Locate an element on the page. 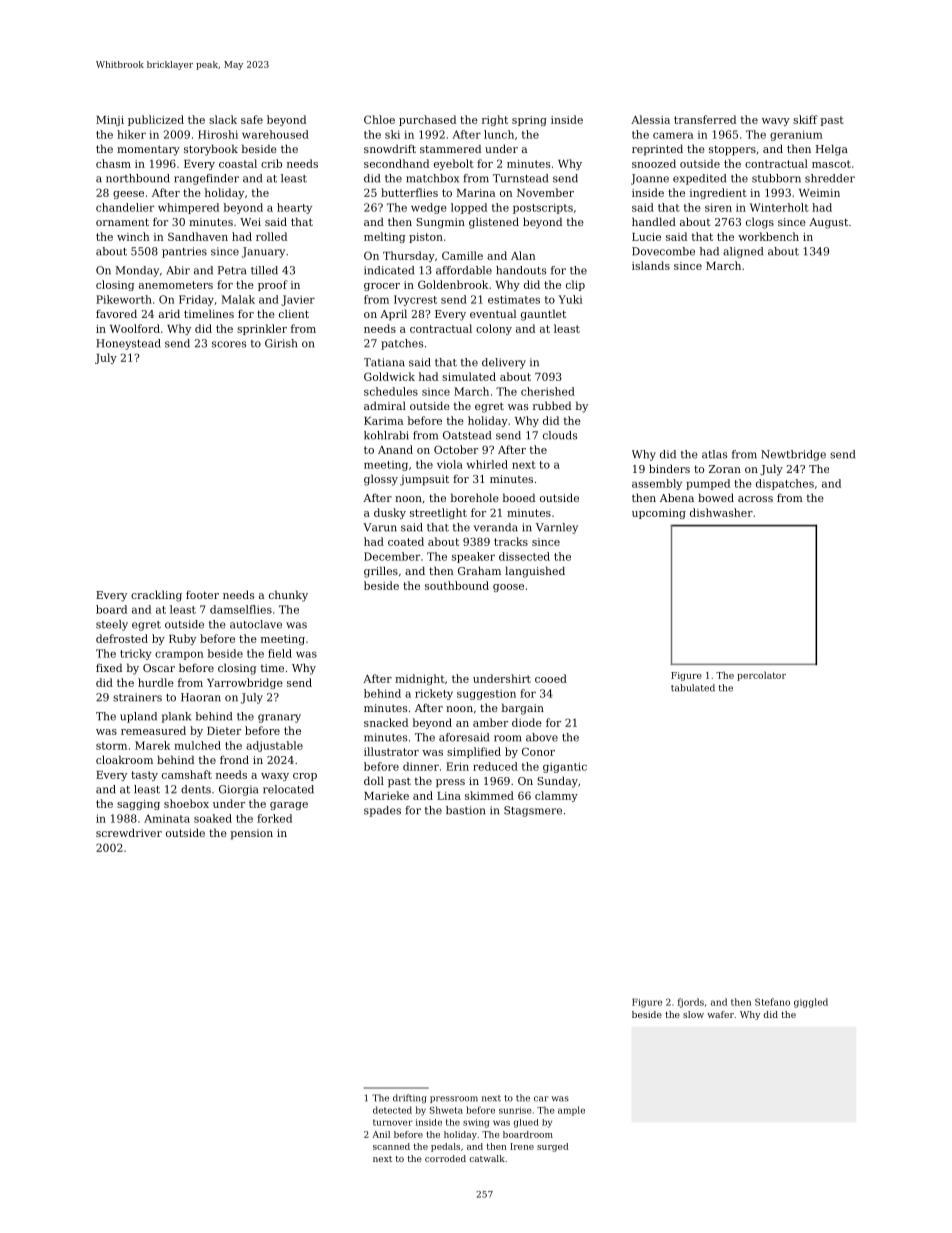  aligned is located at coordinates (743, 252).
